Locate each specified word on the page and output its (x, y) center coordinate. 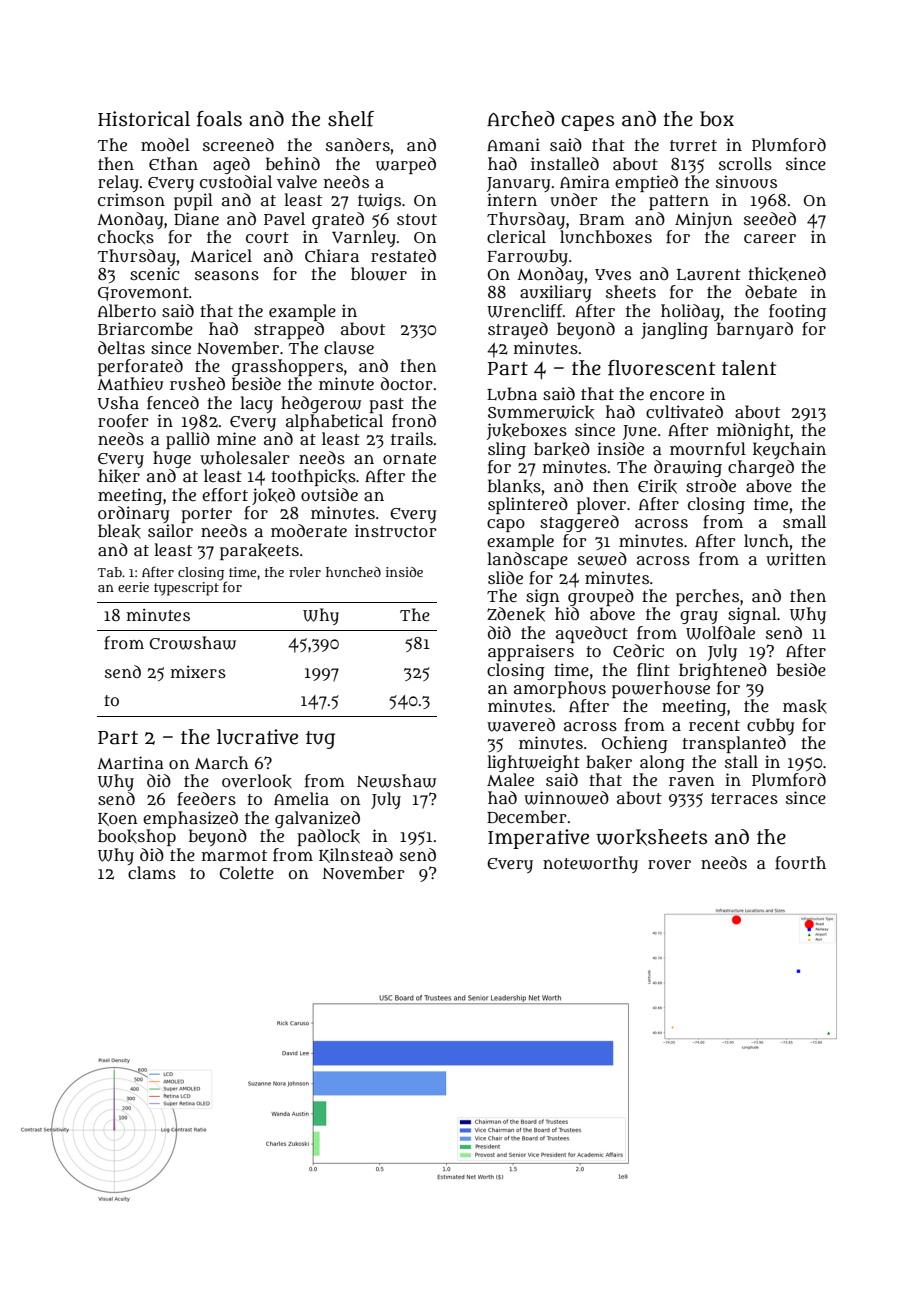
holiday (690, 312)
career (770, 238)
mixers (198, 671)
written (796, 559)
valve (297, 181)
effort (225, 495)
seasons (227, 275)
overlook (257, 781)
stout (417, 220)
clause (349, 348)
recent (714, 725)
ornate (409, 458)
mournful (708, 449)
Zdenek (516, 614)
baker (609, 762)
